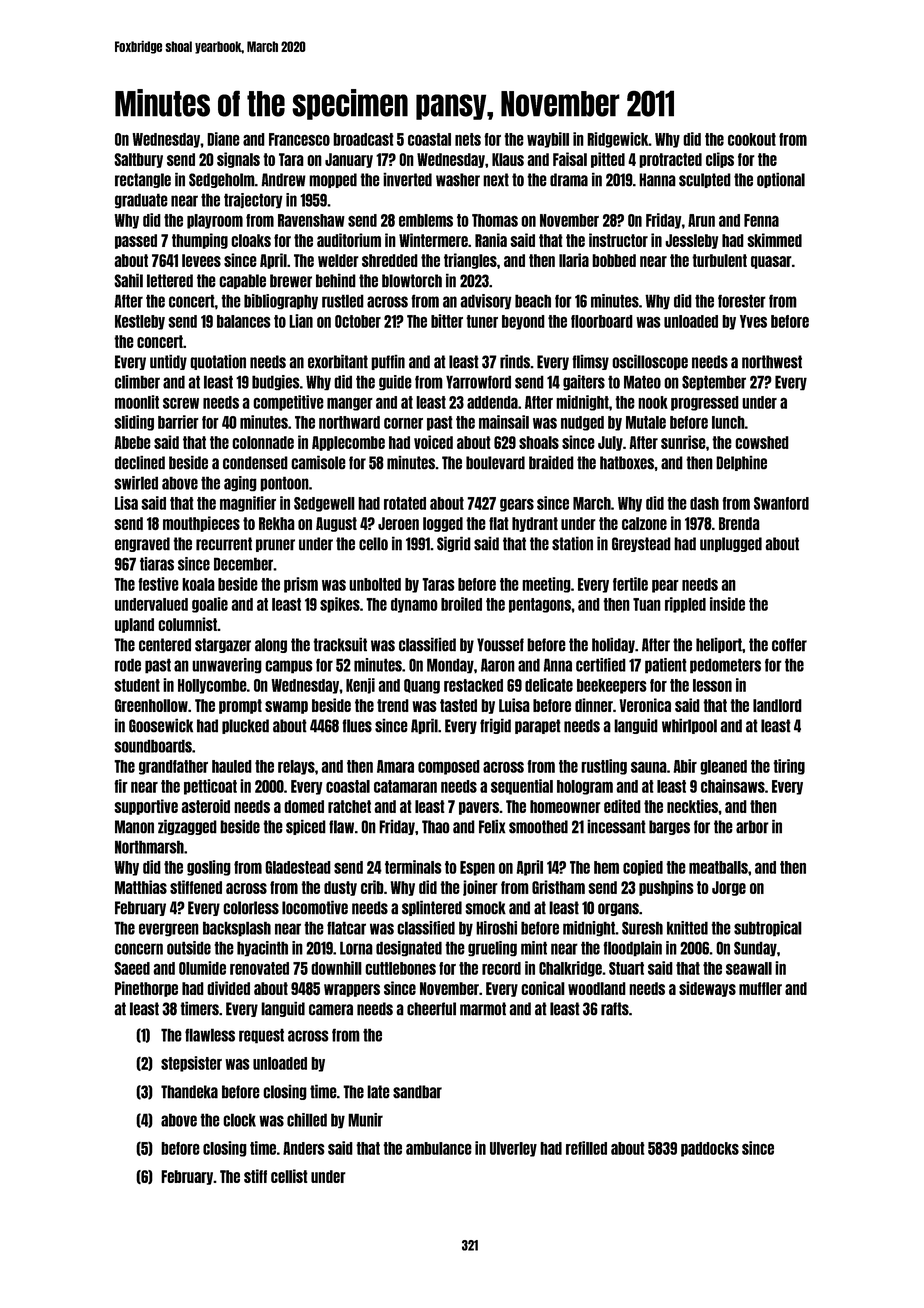 This screenshot has height=1308, width=924. I want to click on next, so click(496, 180).
